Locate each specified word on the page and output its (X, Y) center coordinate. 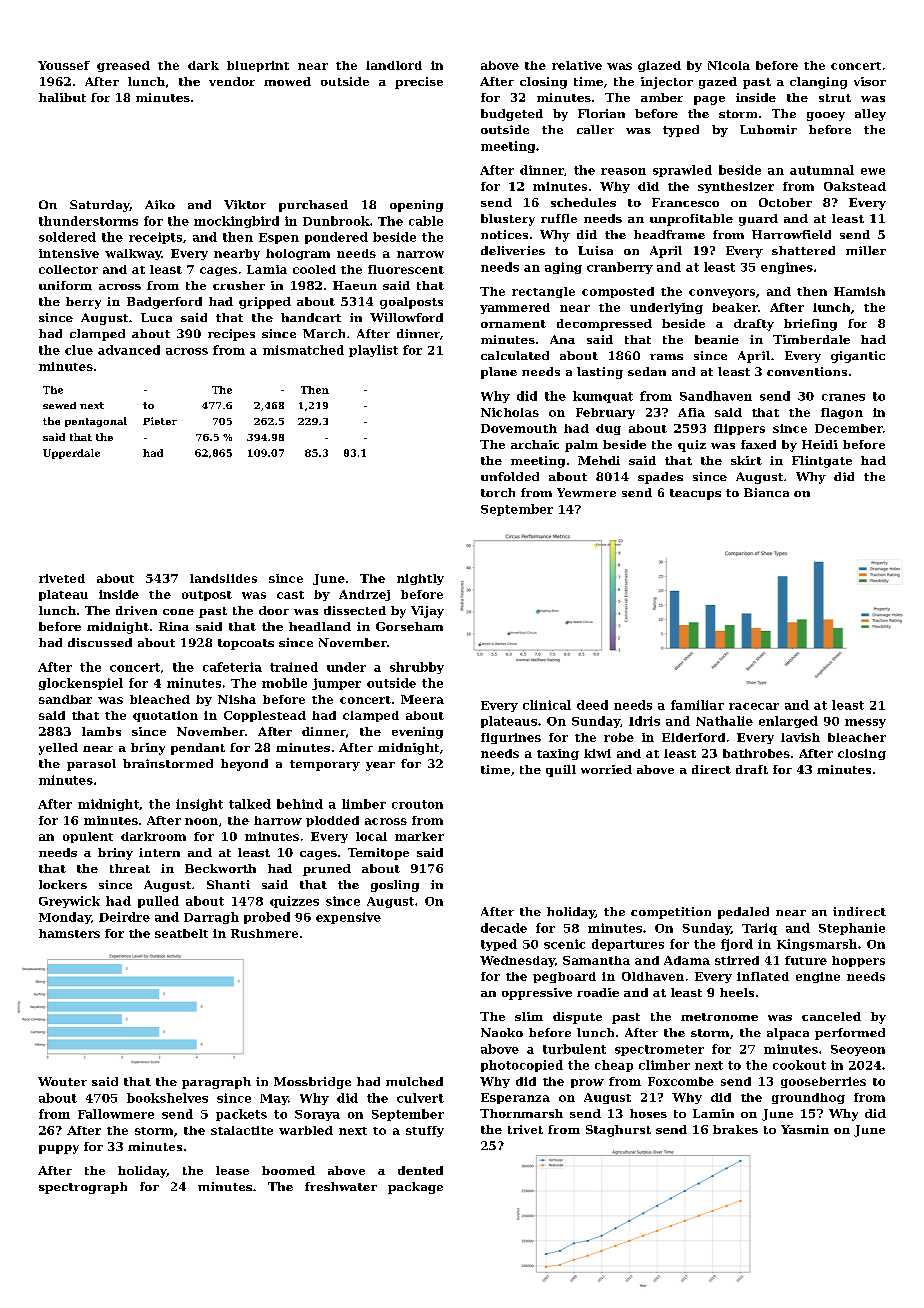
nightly (420, 579)
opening (416, 206)
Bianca (766, 492)
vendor (232, 81)
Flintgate (822, 462)
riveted (62, 578)
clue (79, 350)
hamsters (69, 933)
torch (498, 492)
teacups (695, 494)
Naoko (502, 1032)
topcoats (246, 644)
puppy (59, 1149)
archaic (535, 444)
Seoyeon (858, 1050)
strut (835, 98)
